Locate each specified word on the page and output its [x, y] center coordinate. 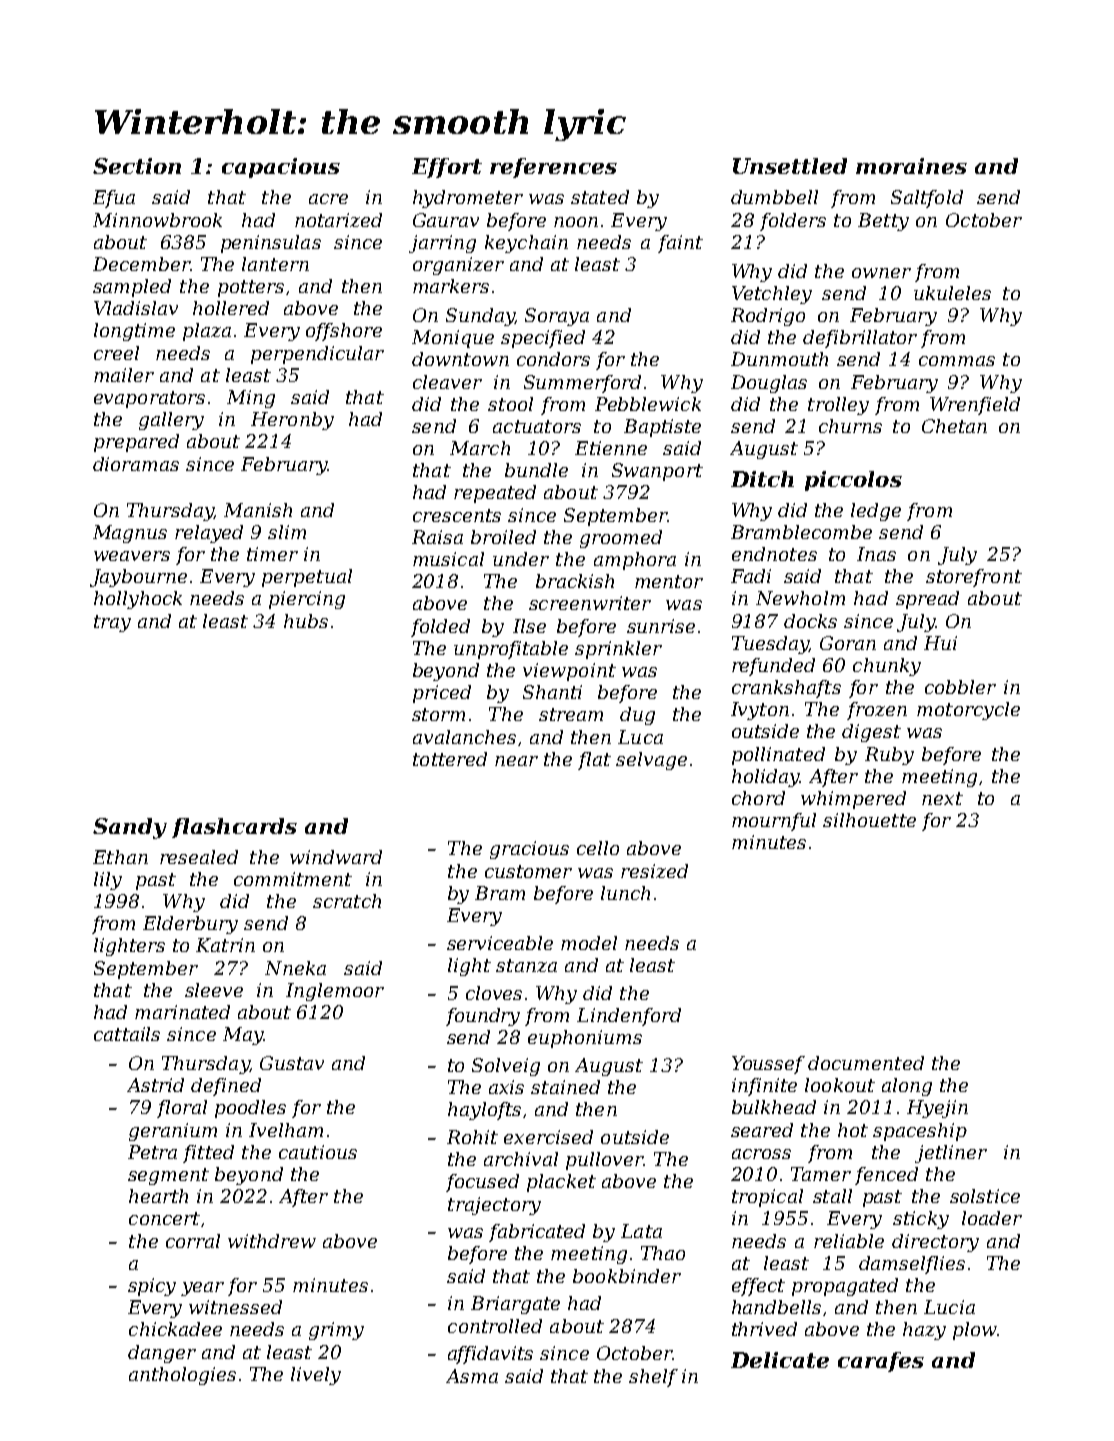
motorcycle [968, 711]
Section [137, 166]
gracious [529, 850]
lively [316, 1376]
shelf [653, 1378]
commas [957, 361]
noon [576, 222]
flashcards [234, 828]
